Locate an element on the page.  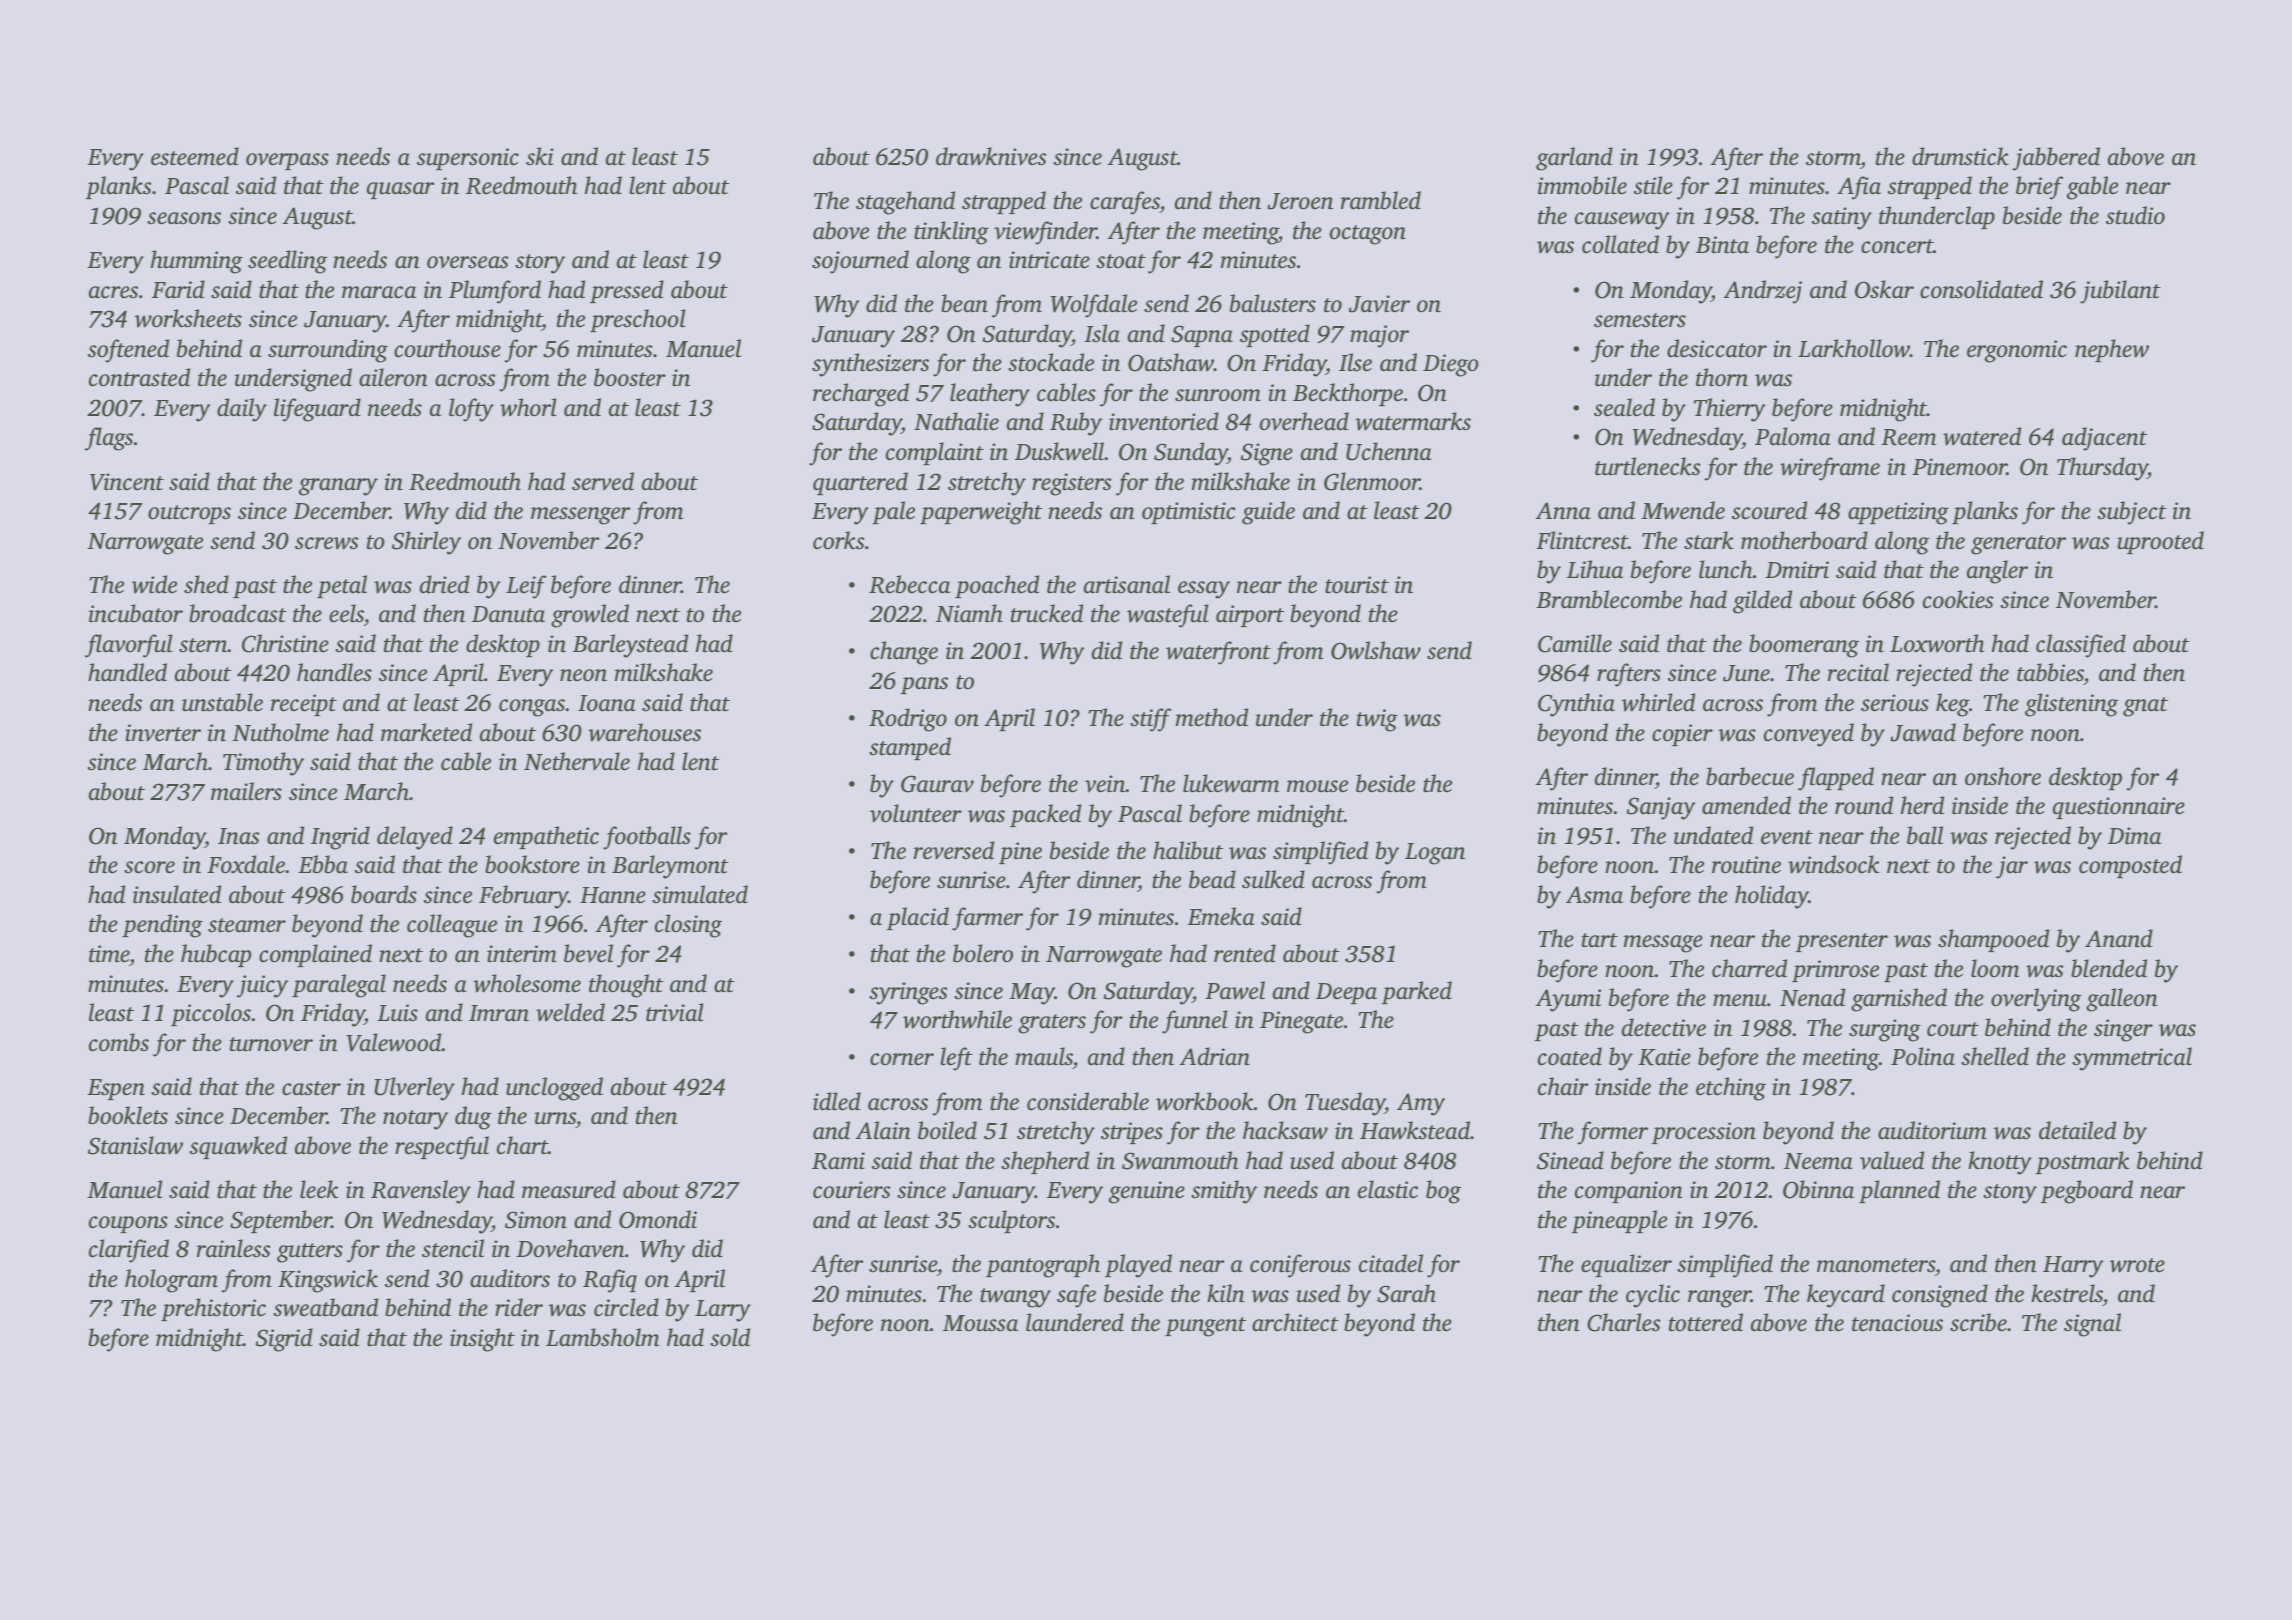
signal is located at coordinates (2092, 1325).
